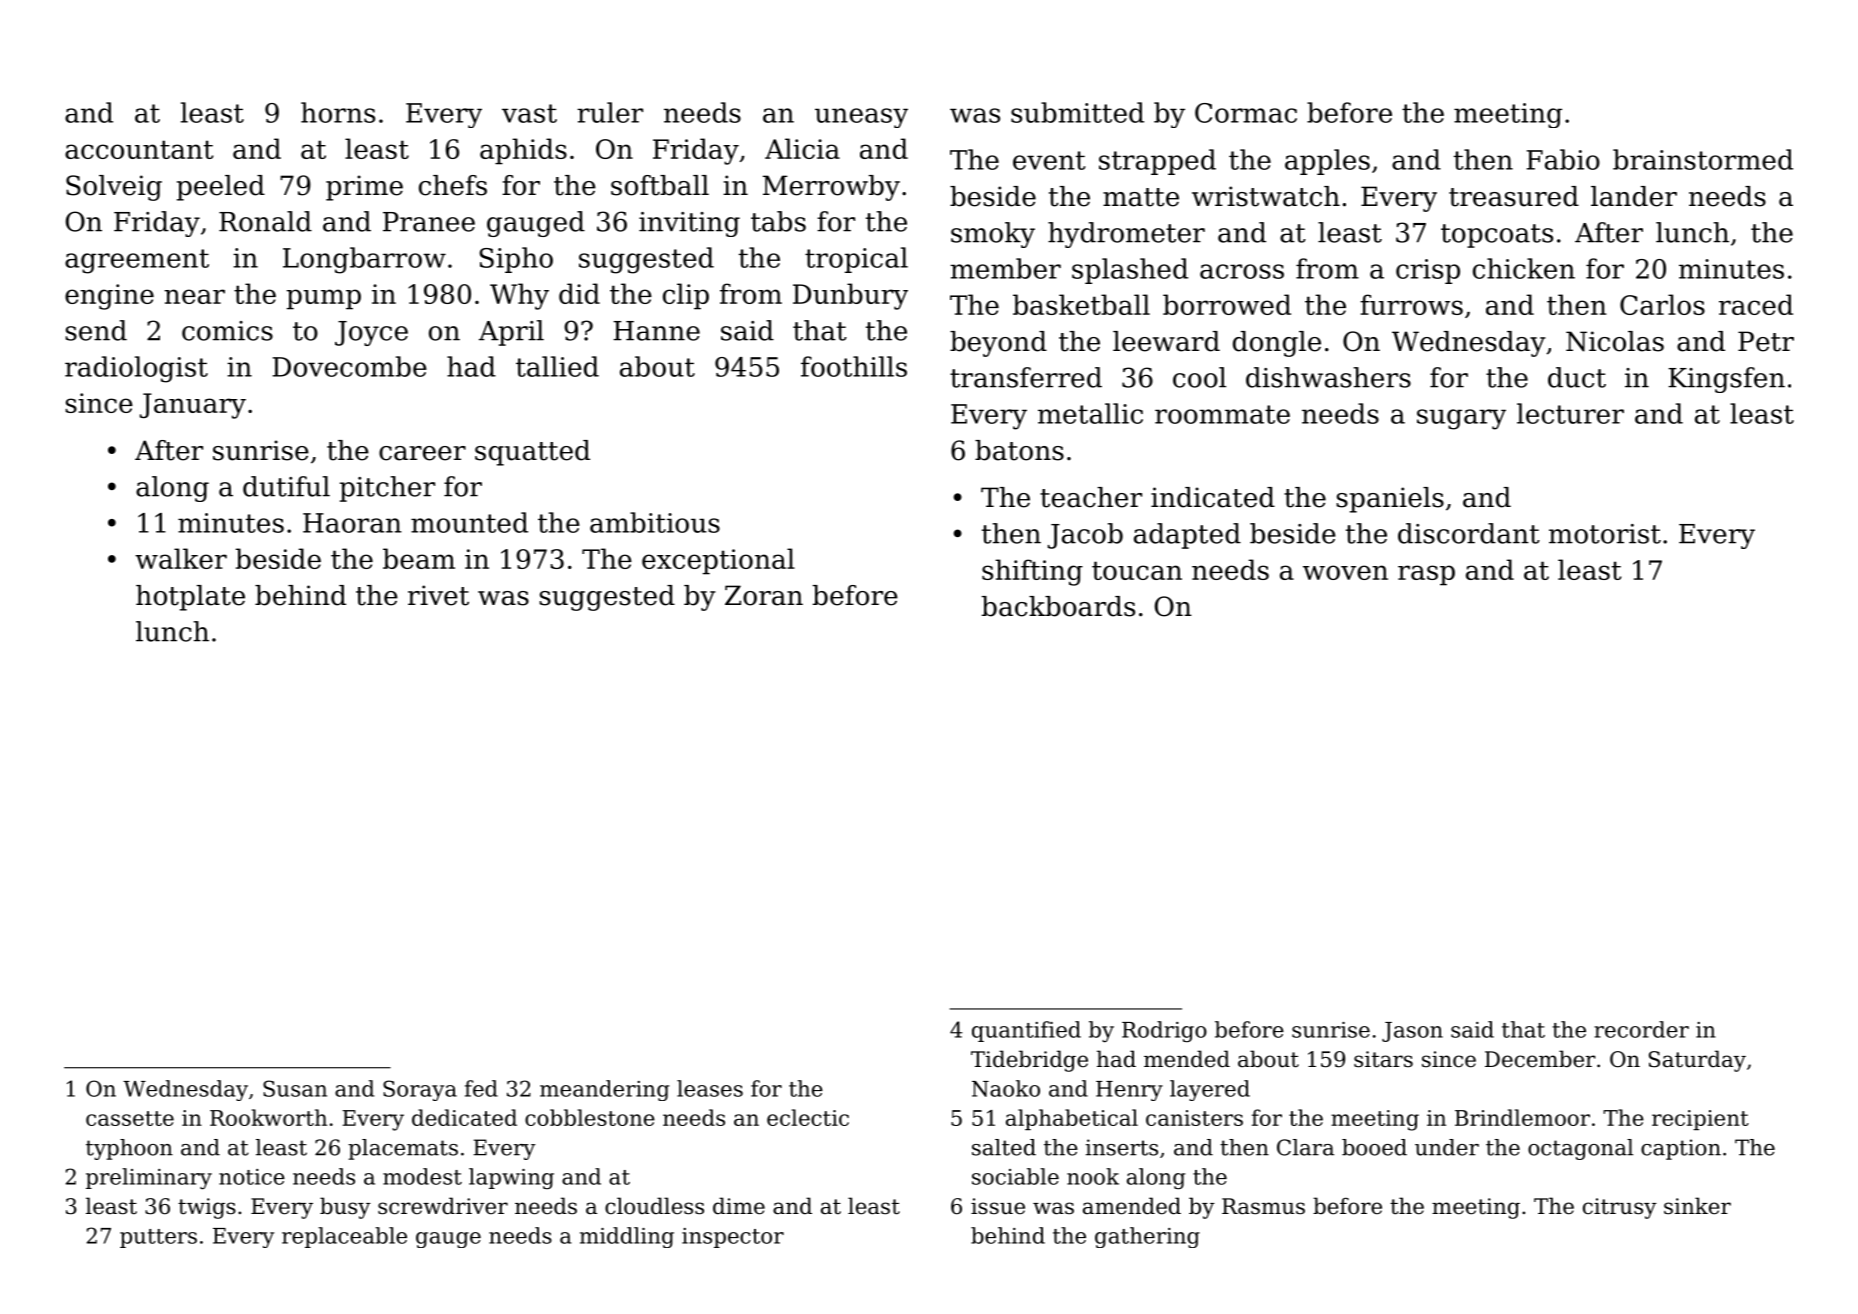  What do you see at coordinates (523, 151) in the screenshot?
I see `aphids` at bounding box center [523, 151].
